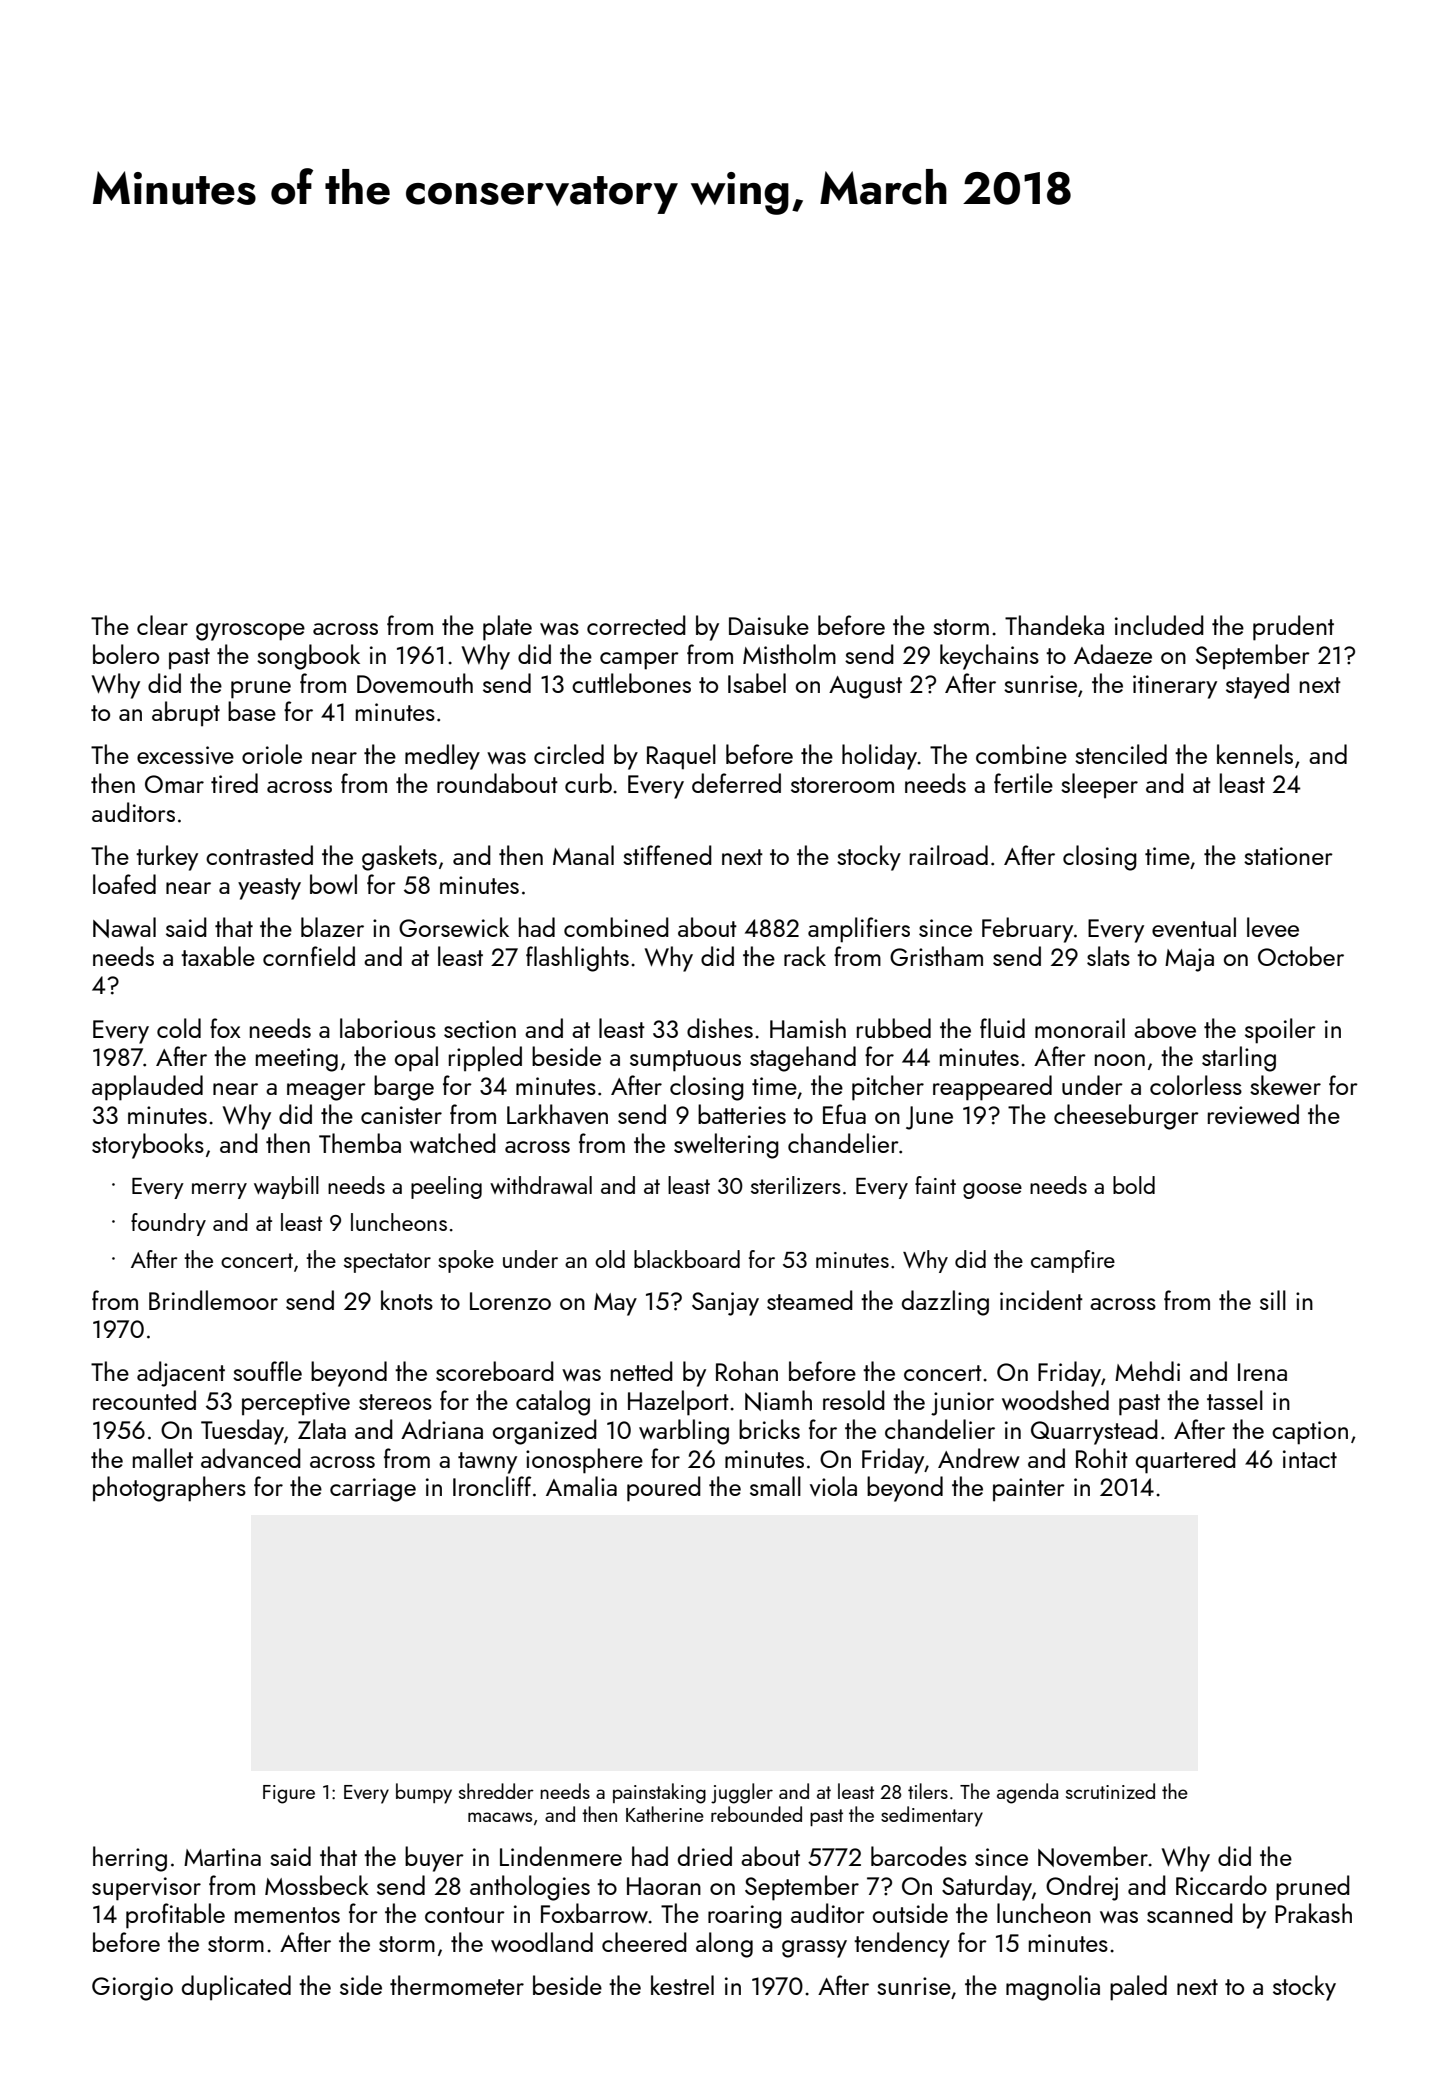 This screenshot has height=2100, width=1450. I want to click on gyroscope, so click(250, 632).
